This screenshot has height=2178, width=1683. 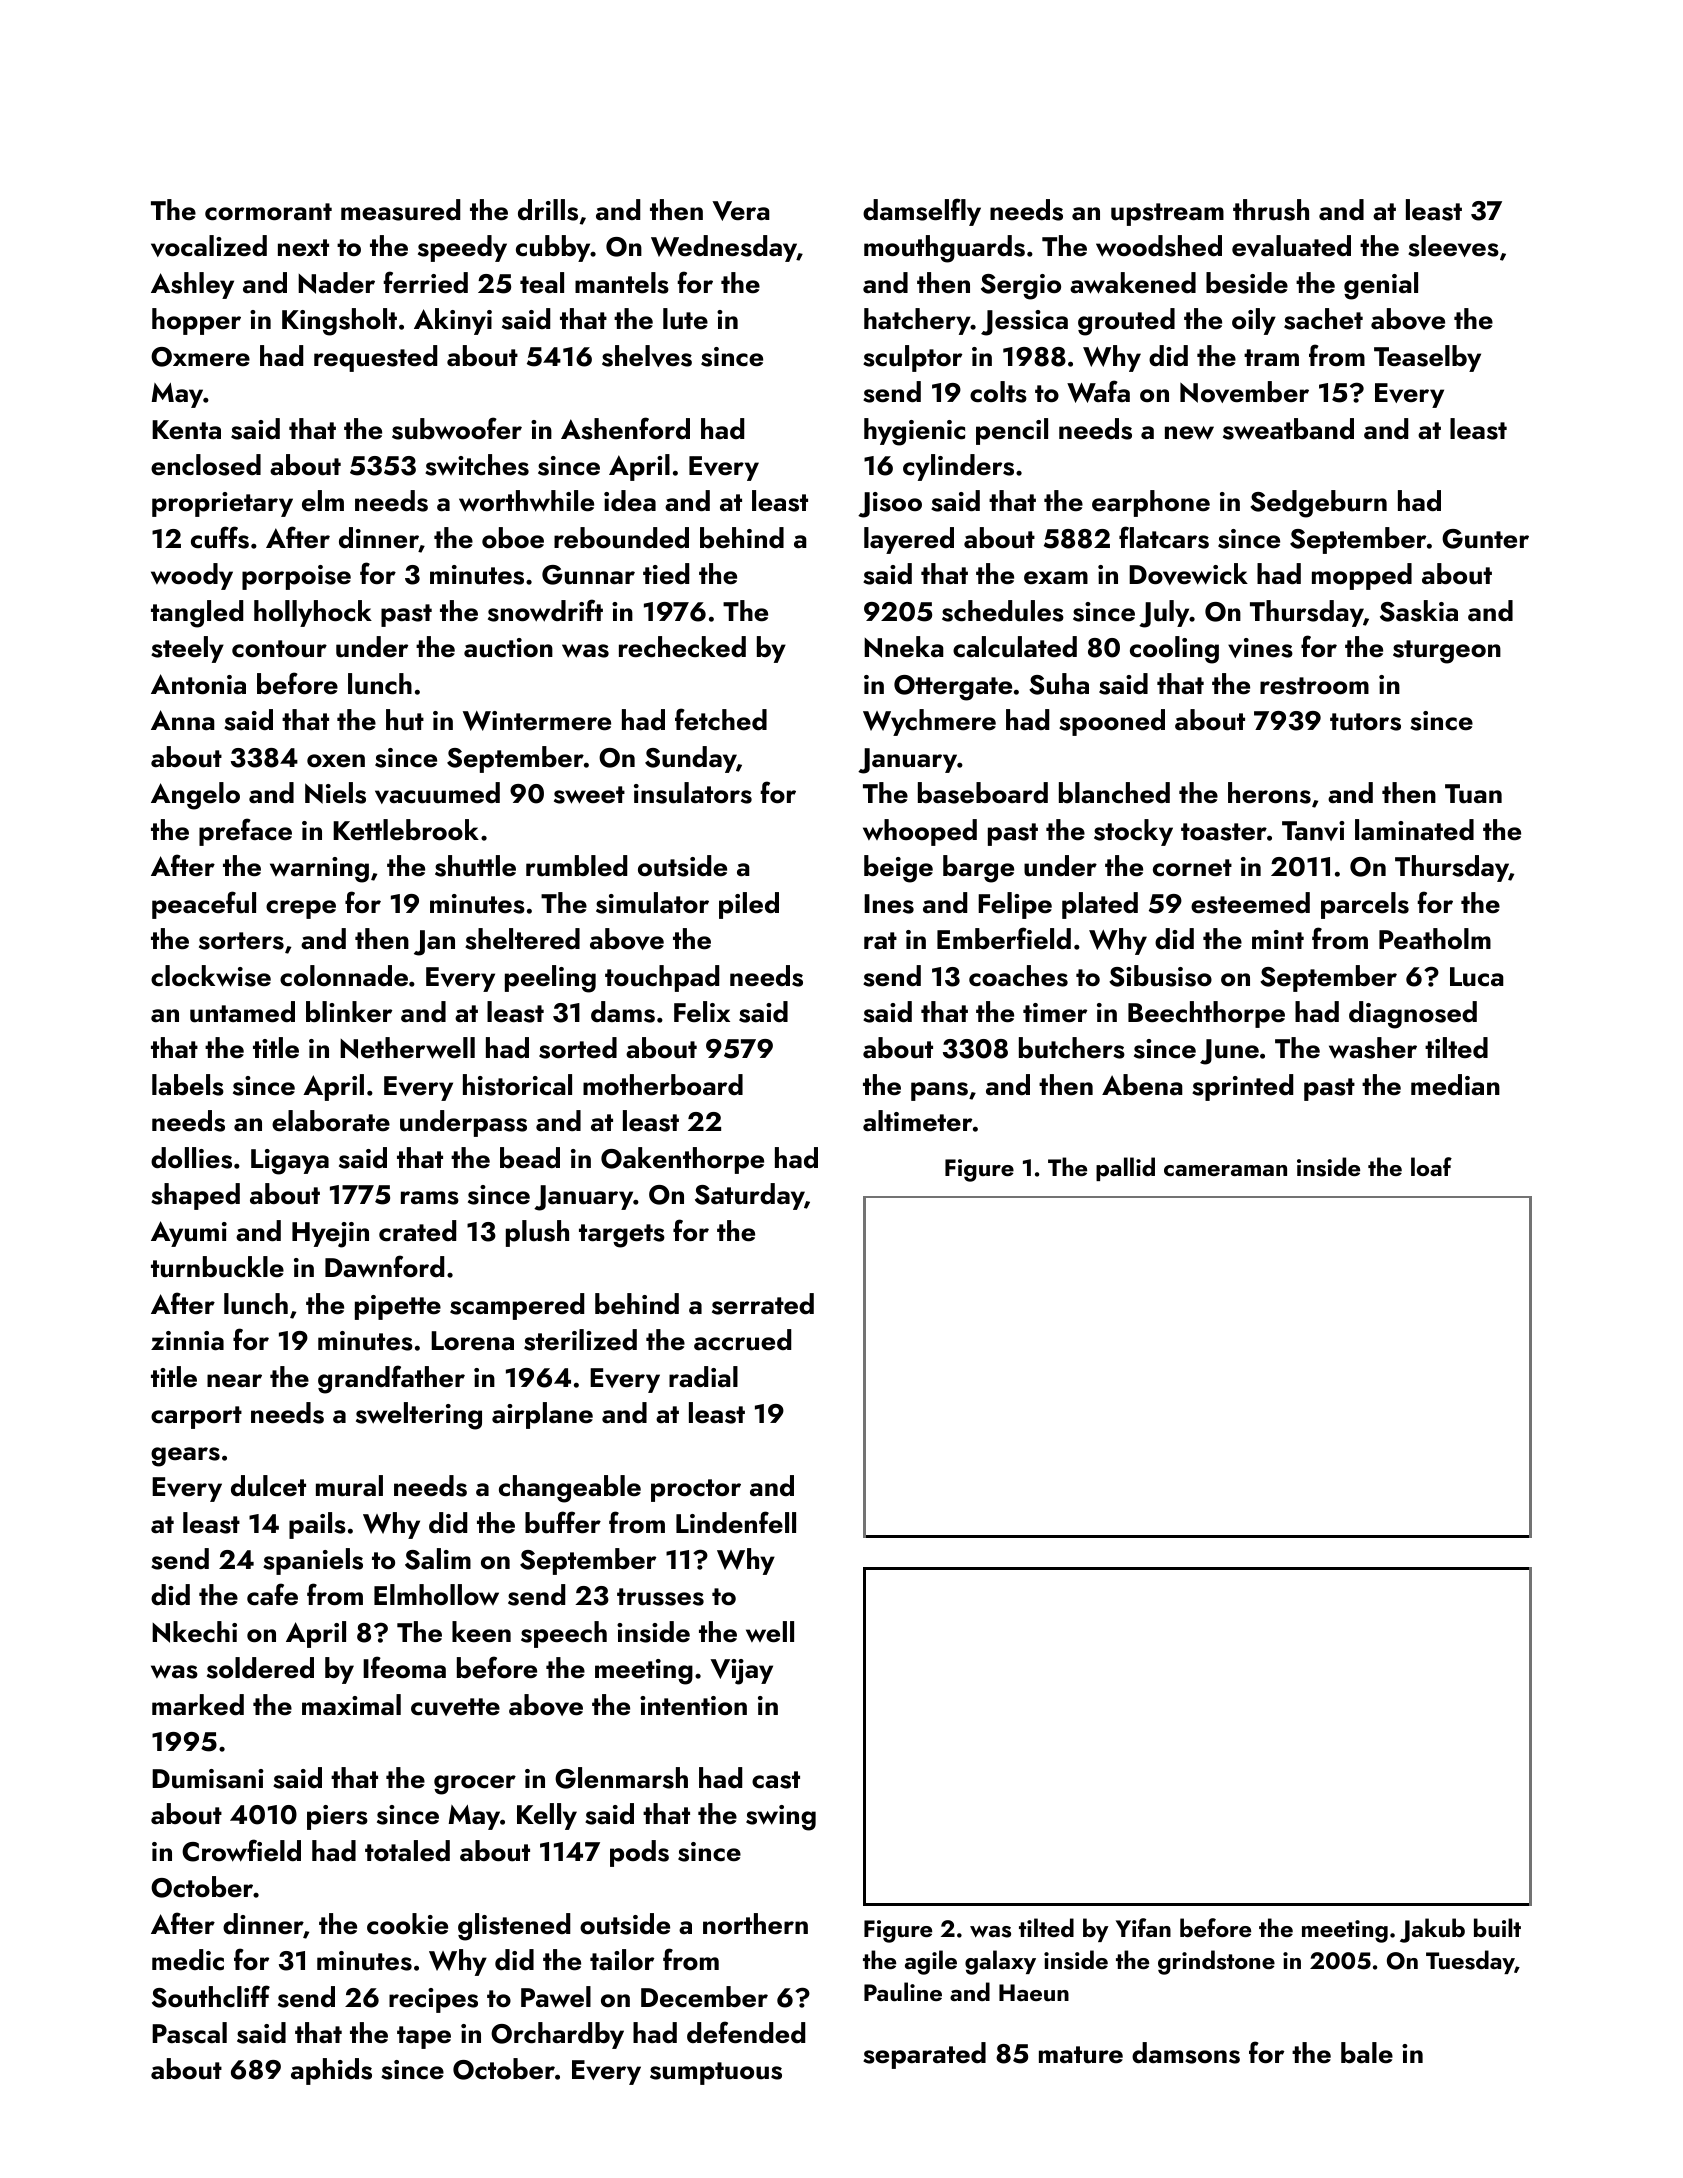 What do you see at coordinates (557, 2035) in the screenshot?
I see `Orchardby` at bounding box center [557, 2035].
